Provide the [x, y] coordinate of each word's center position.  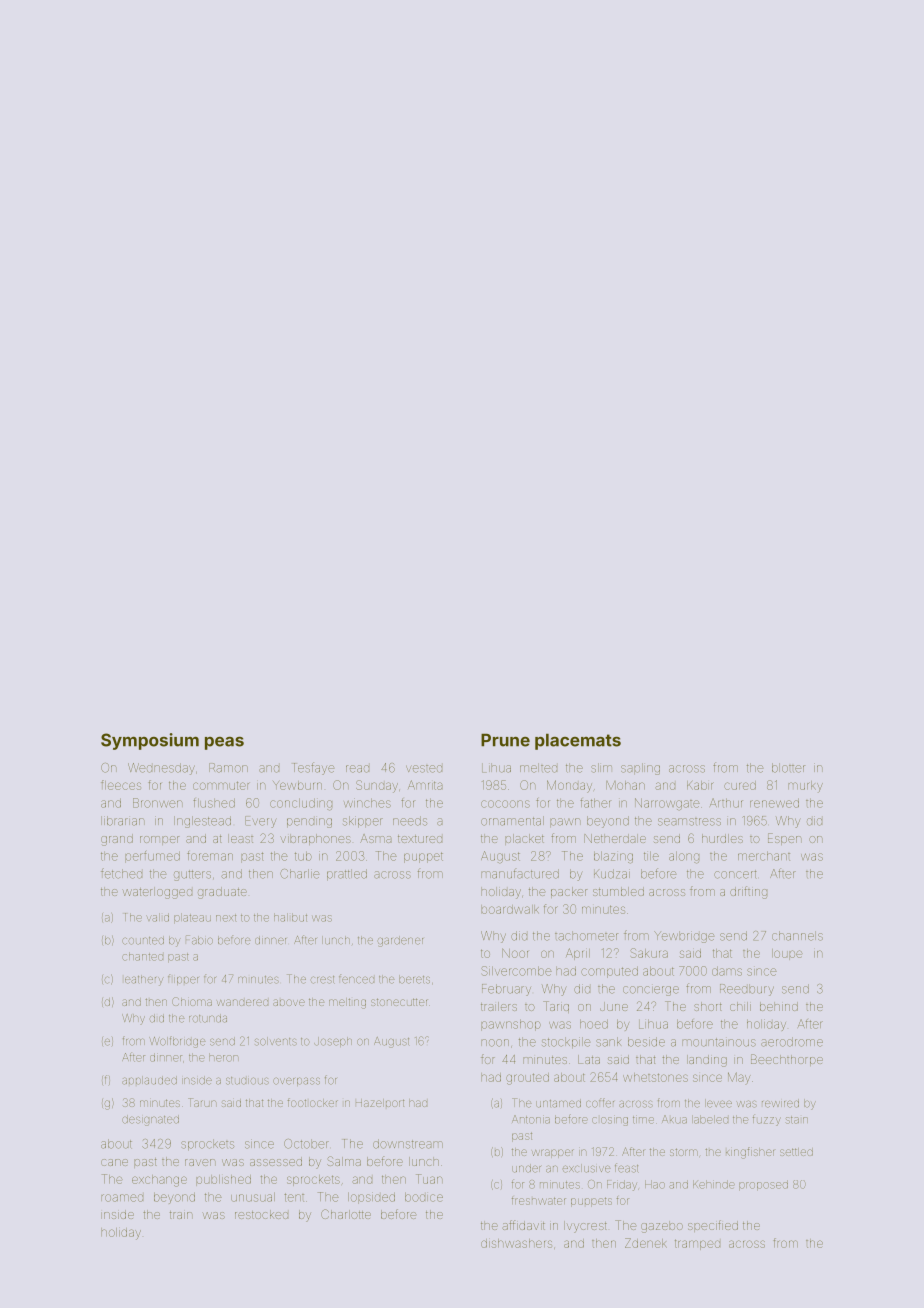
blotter [788, 768]
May [739, 1078]
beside [646, 1042]
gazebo [662, 1227]
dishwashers [516, 1243]
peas [224, 743]
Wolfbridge [177, 1042]
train [181, 1215]
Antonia [531, 1119]
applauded [149, 1080]
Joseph [333, 1042]
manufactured [520, 874]
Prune [505, 740]
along [684, 857]
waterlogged [157, 893]
